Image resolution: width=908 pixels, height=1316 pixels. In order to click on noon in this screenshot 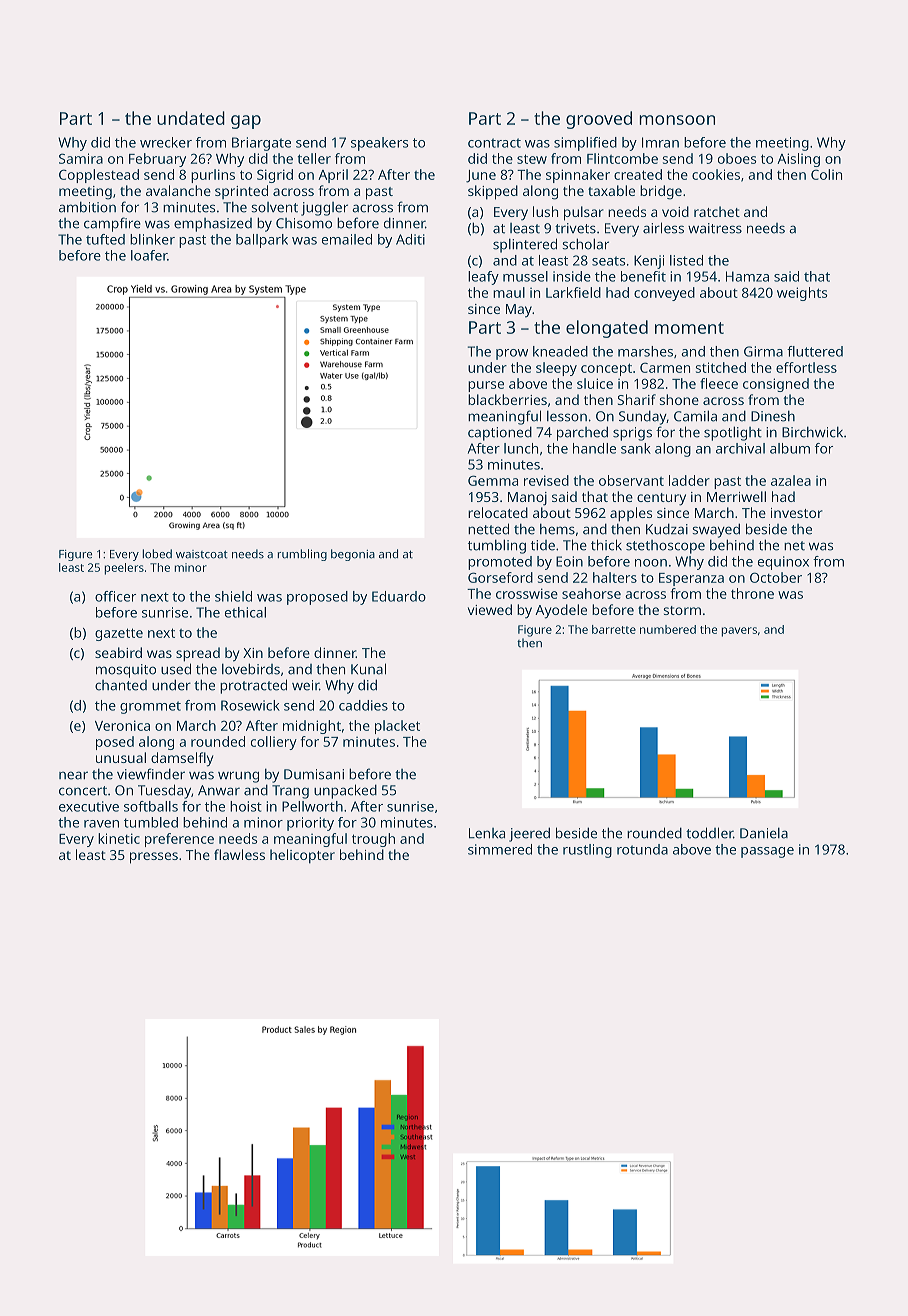, I will do `click(651, 563)`.
